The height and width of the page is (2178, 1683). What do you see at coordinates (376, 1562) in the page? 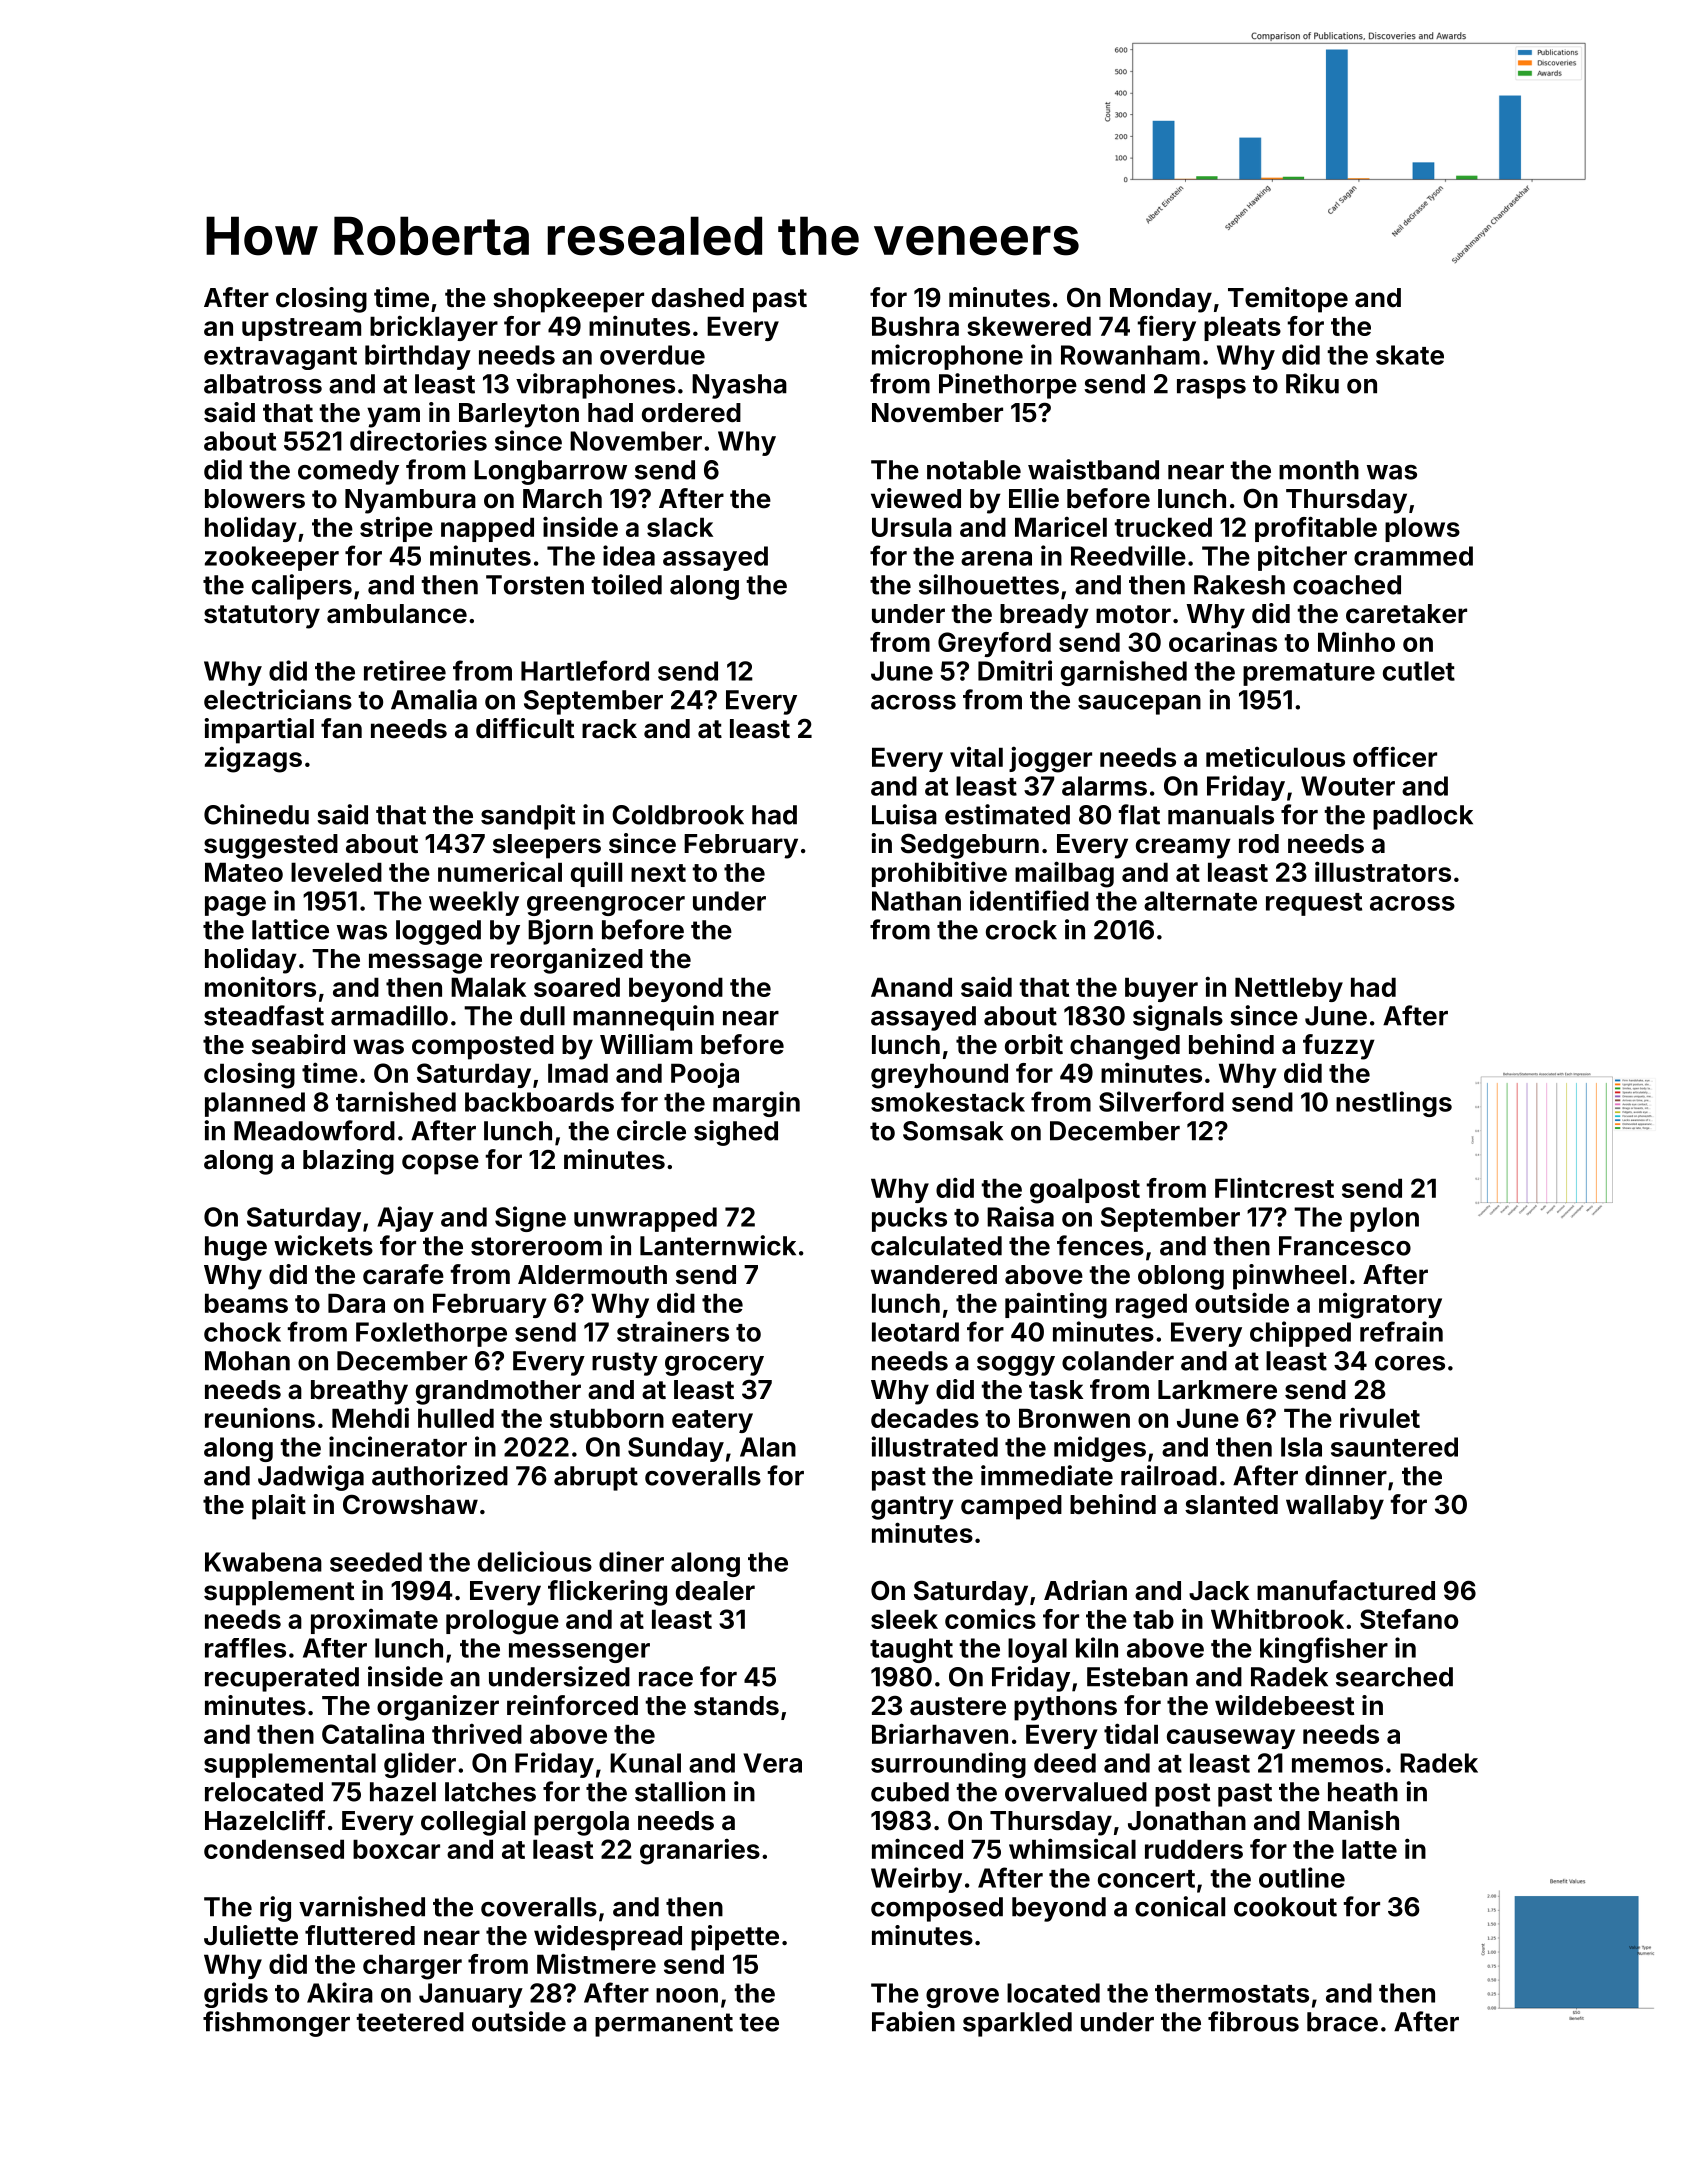
I see `seeded` at bounding box center [376, 1562].
